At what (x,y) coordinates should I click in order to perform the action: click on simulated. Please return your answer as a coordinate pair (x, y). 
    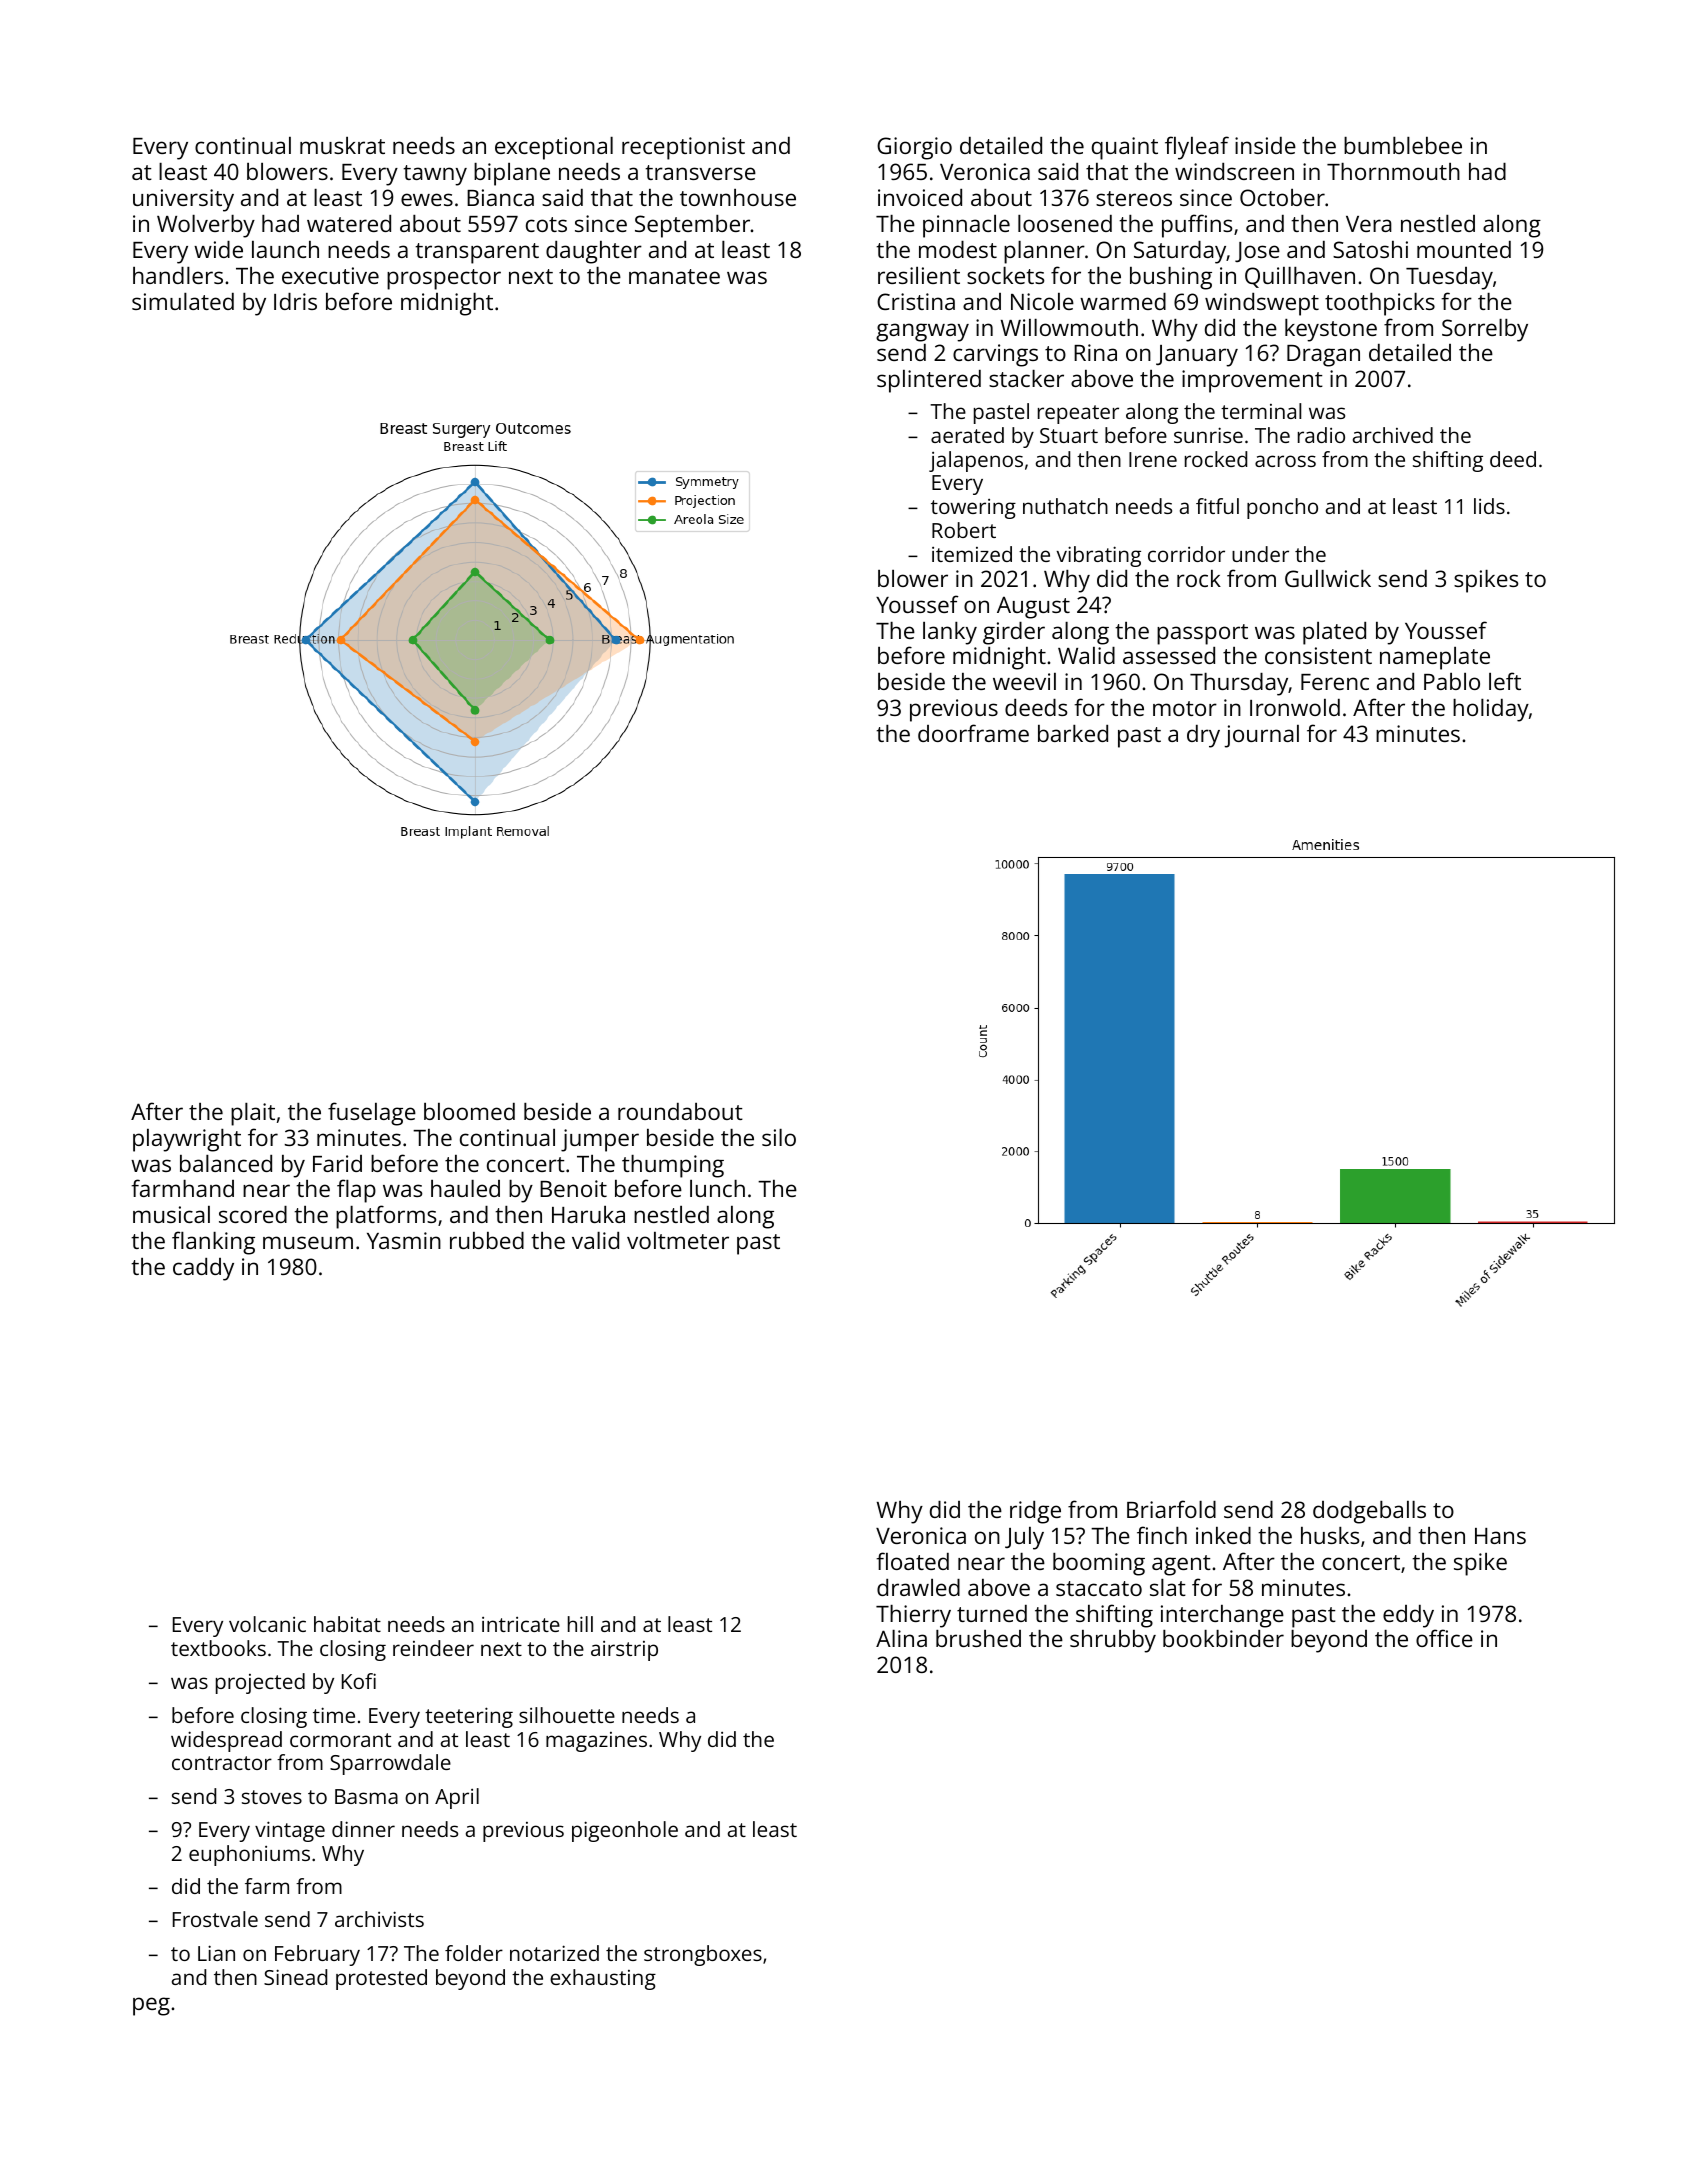
    Looking at the image, I should click on (183, 301).
